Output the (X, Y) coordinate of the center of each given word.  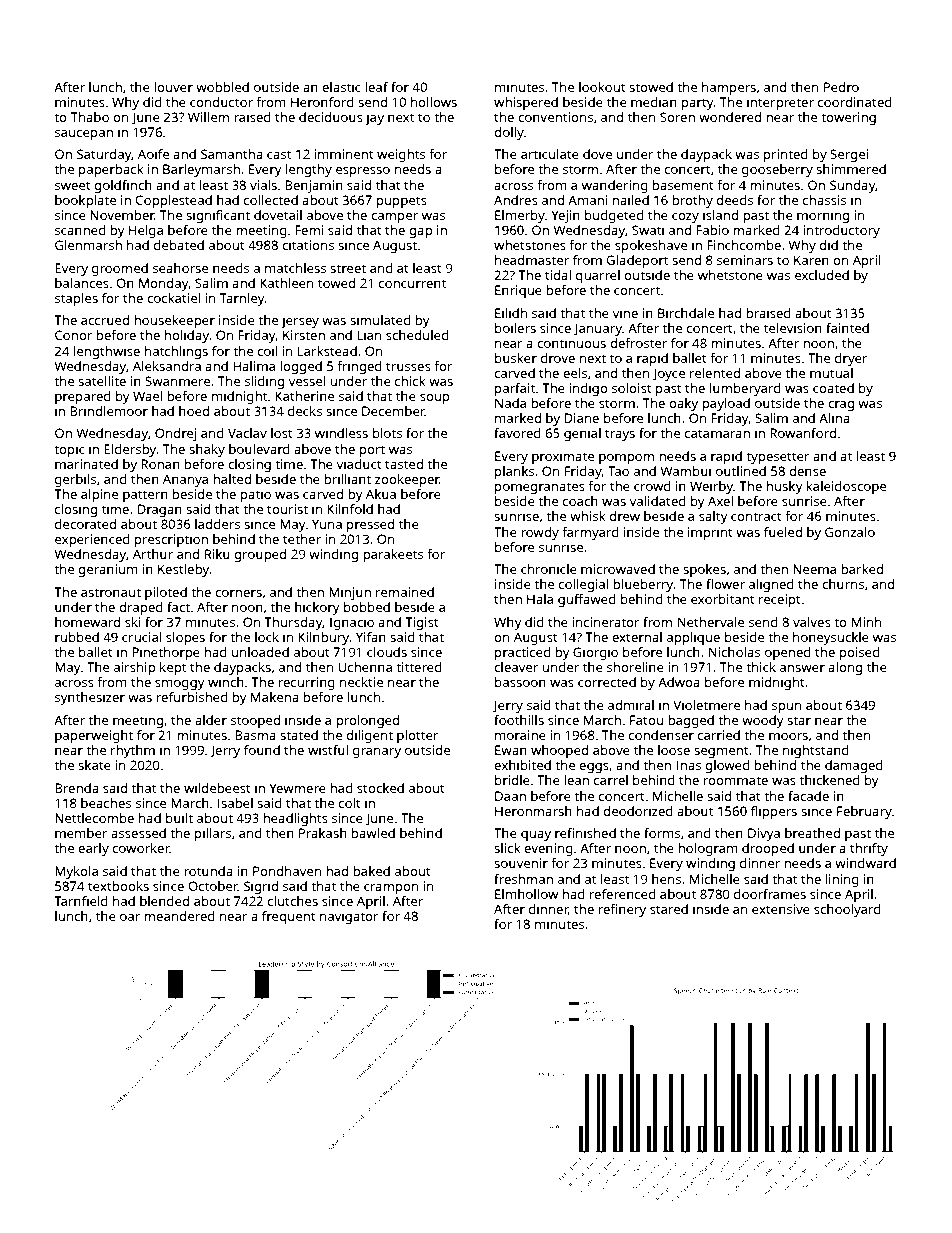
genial (582, 434)
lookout (602, 87)
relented (715, 373)
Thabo (90, 117)
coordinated (855, 102)
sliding (264, 382)
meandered (179, 916)
